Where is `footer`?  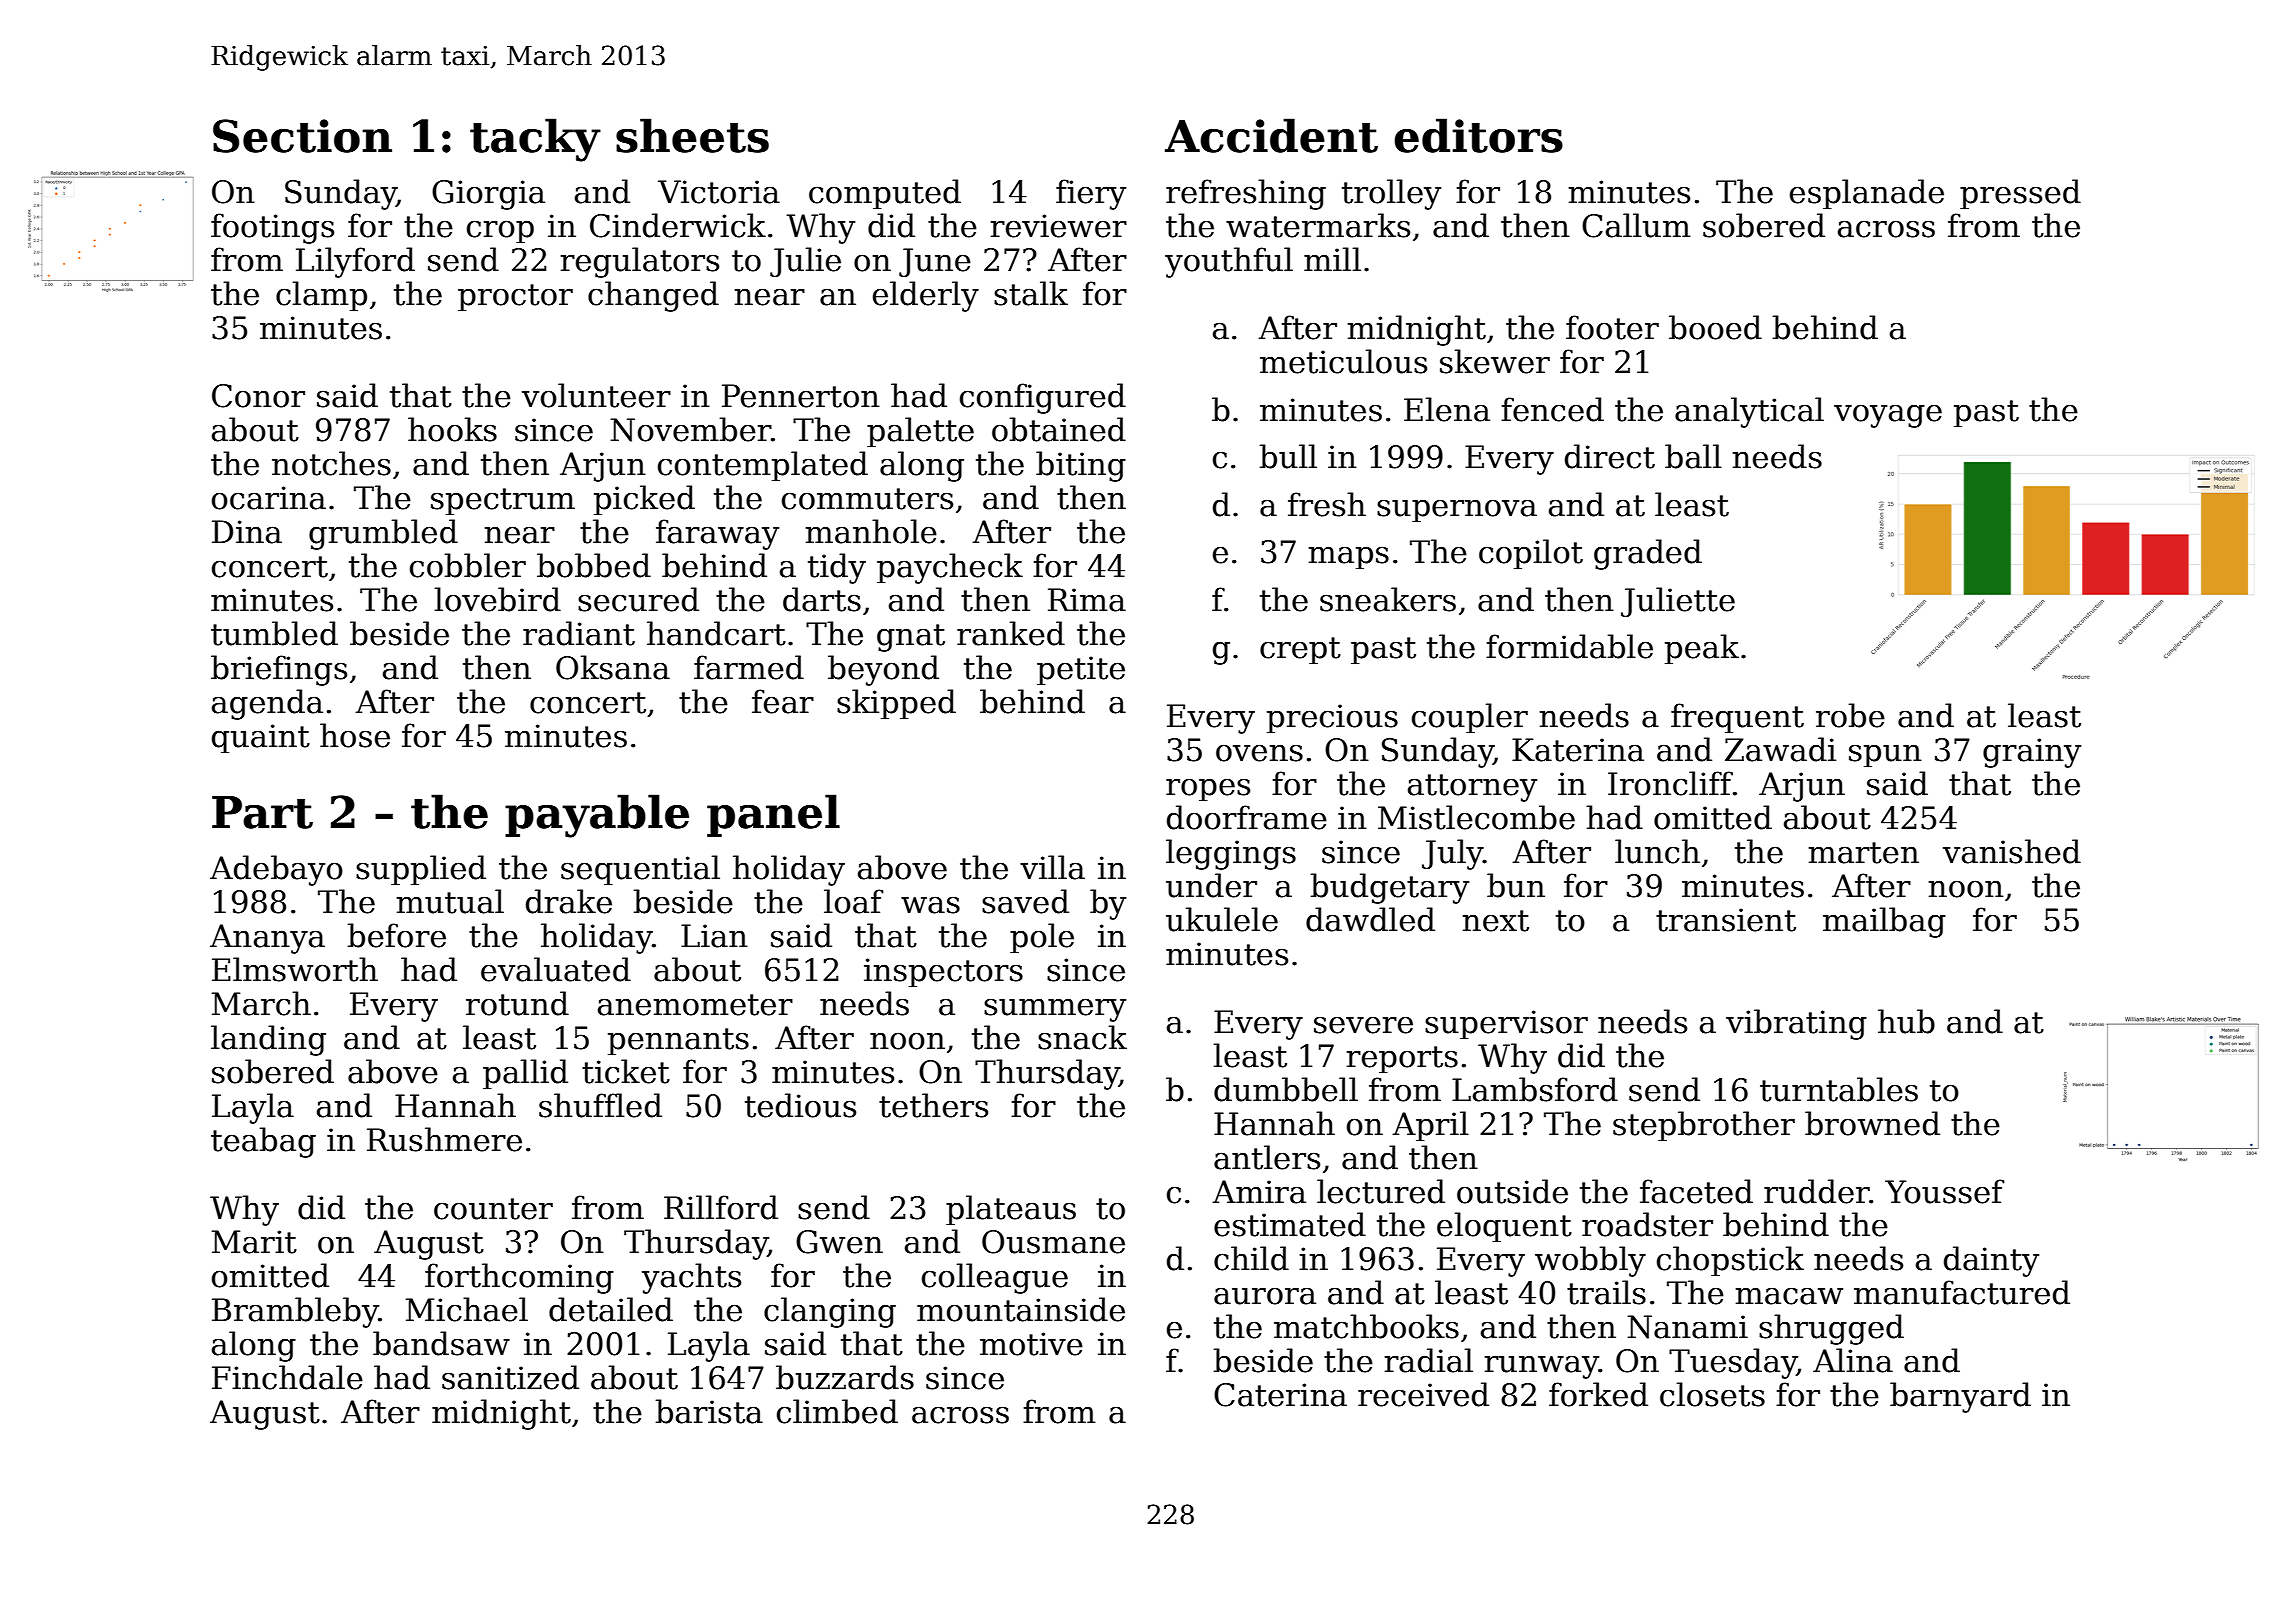
footer is located at coordinates (1612, 327).
